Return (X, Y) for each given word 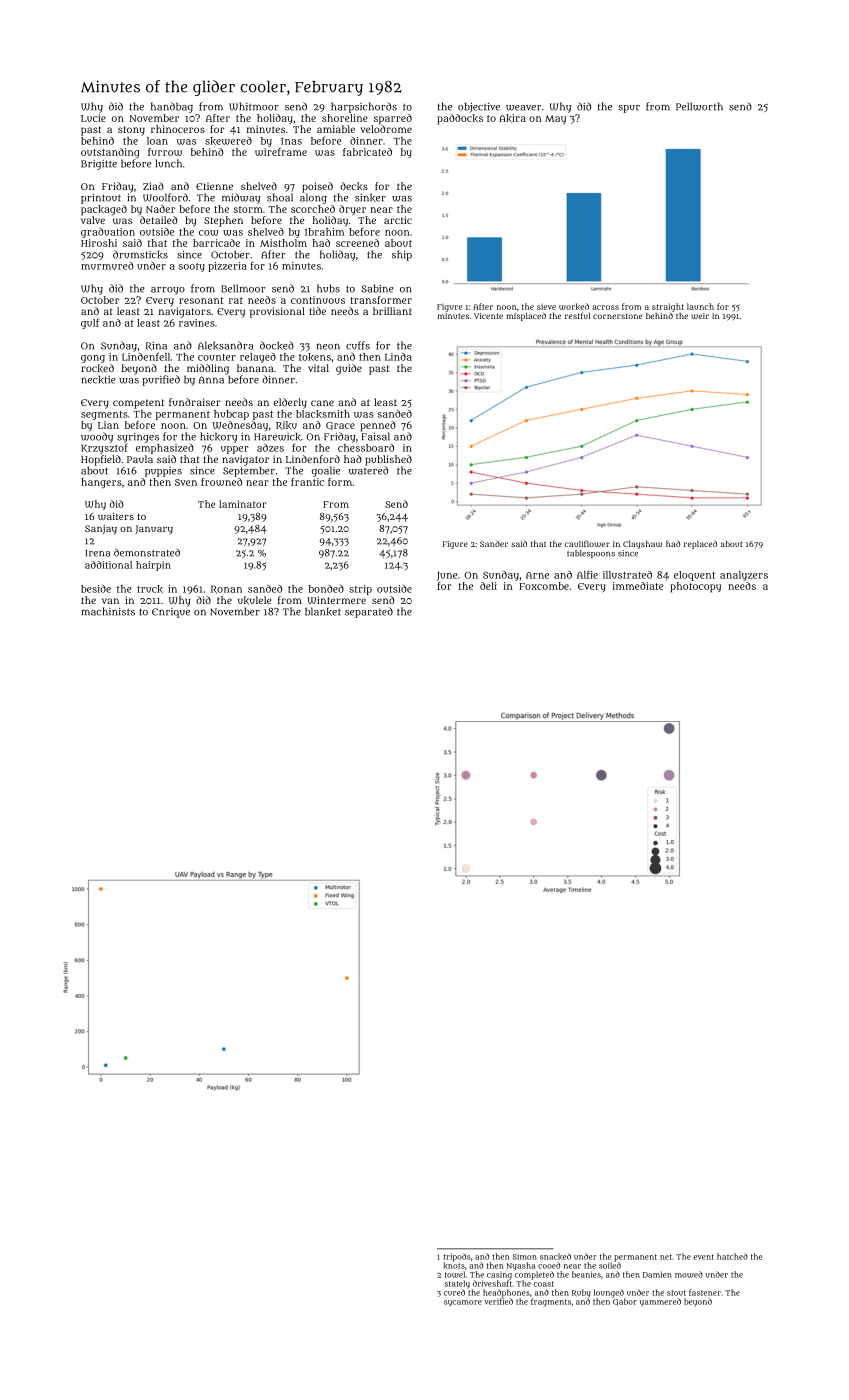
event (703, 1257)
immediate (638, 586)
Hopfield (101, 460)
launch (700, 306)
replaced (700, 544)
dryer (352, 210)
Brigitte (99, 165)
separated (369, 612)
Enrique (171, 613)
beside (96, 589)
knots (454, 1265)
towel (455, 1274)
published (388, 460)
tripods (457, 1257)
